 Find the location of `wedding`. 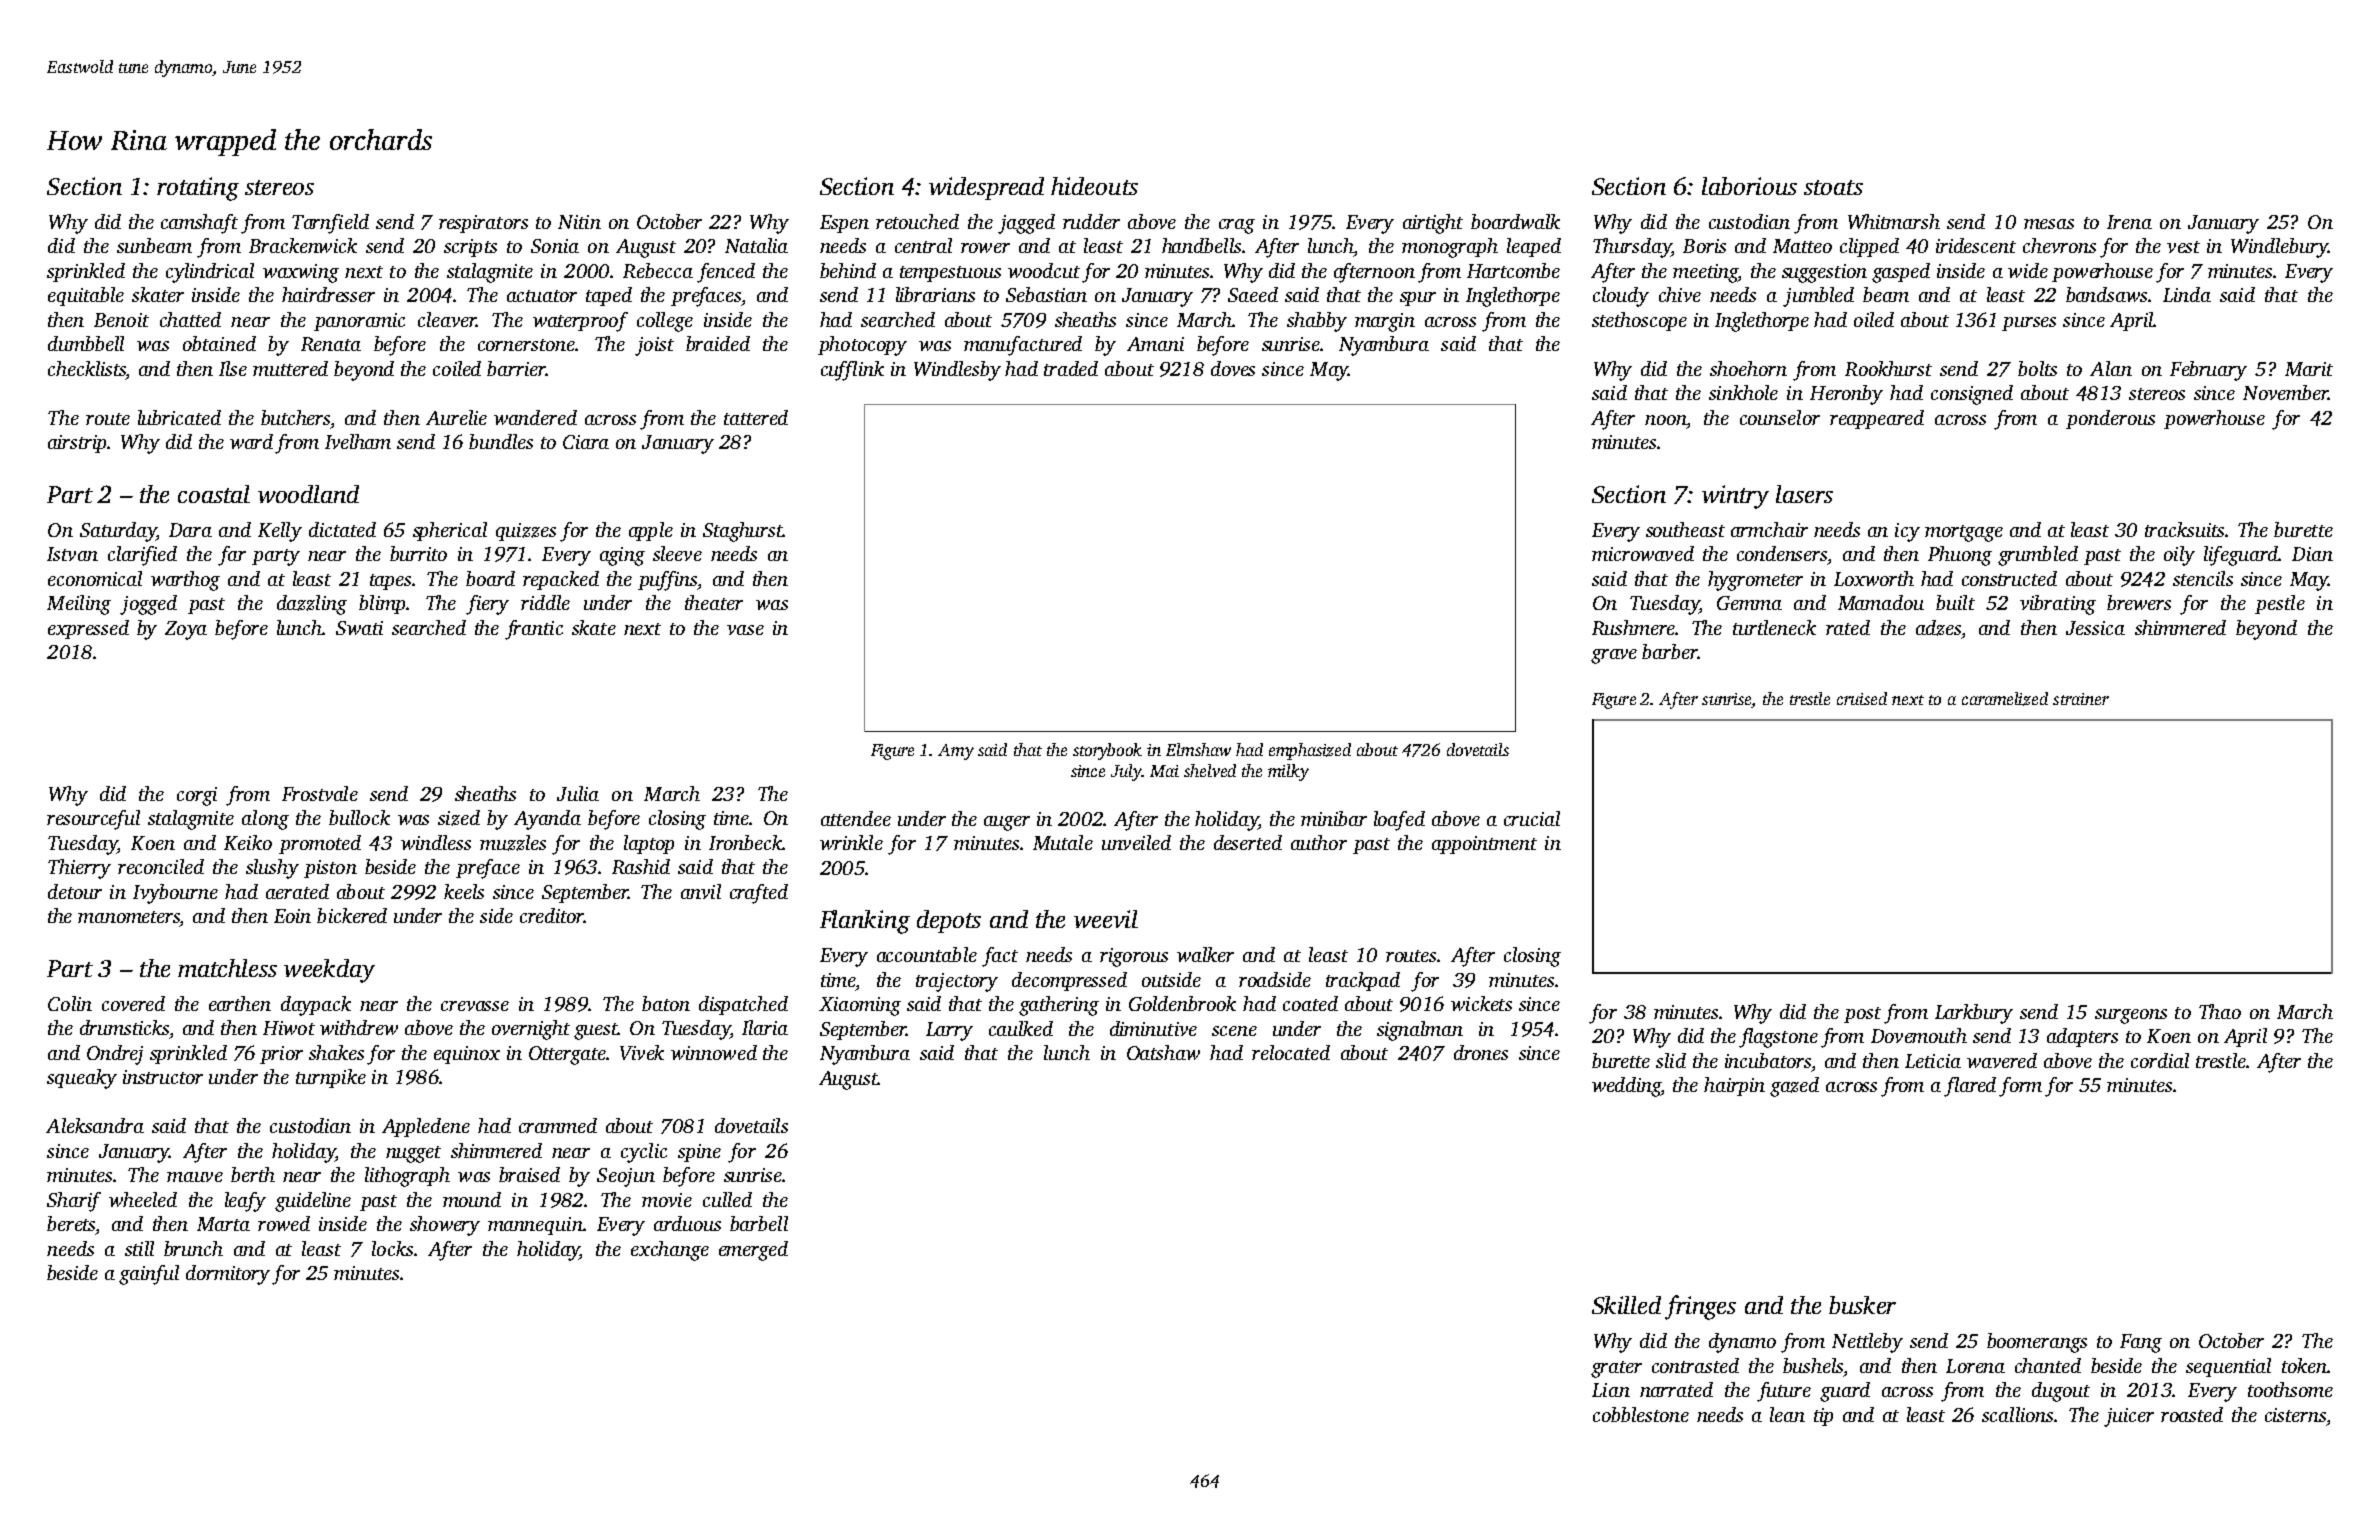

wedding is located at coordinates (1627, 1087).
